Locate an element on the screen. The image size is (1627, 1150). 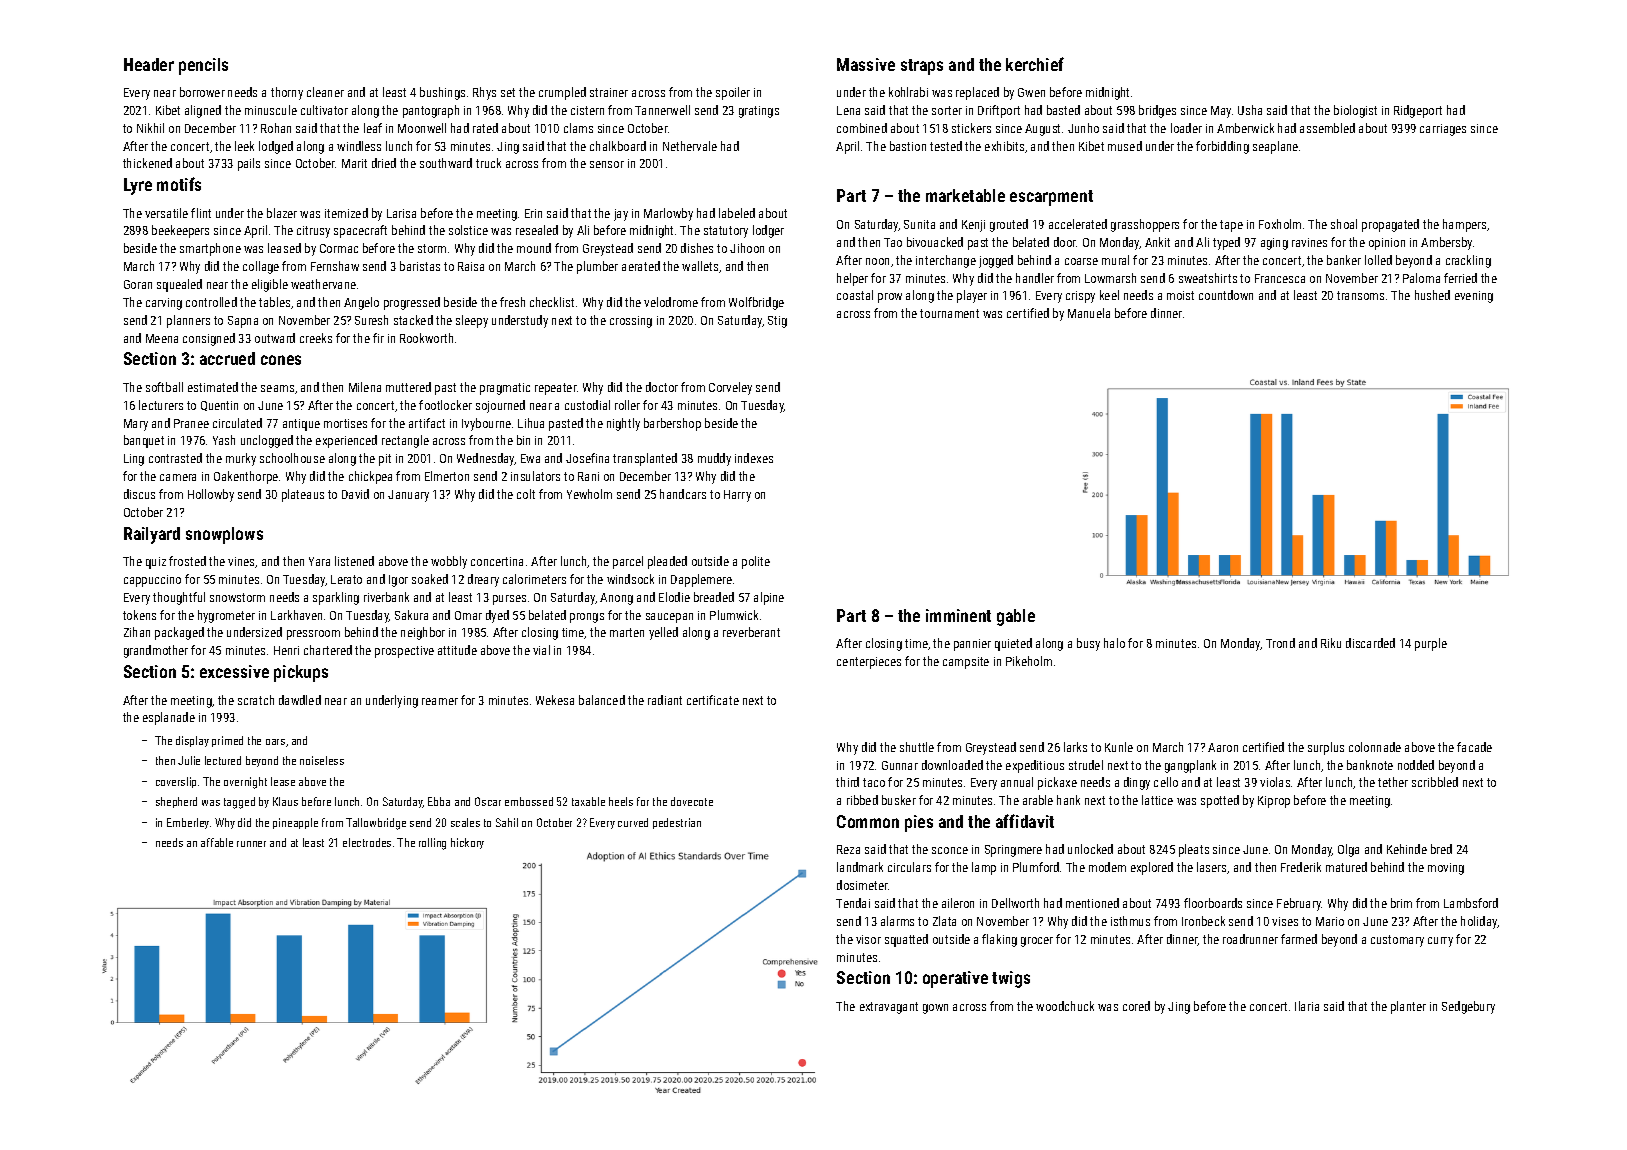
straps is located at coordinates (922, 67).
